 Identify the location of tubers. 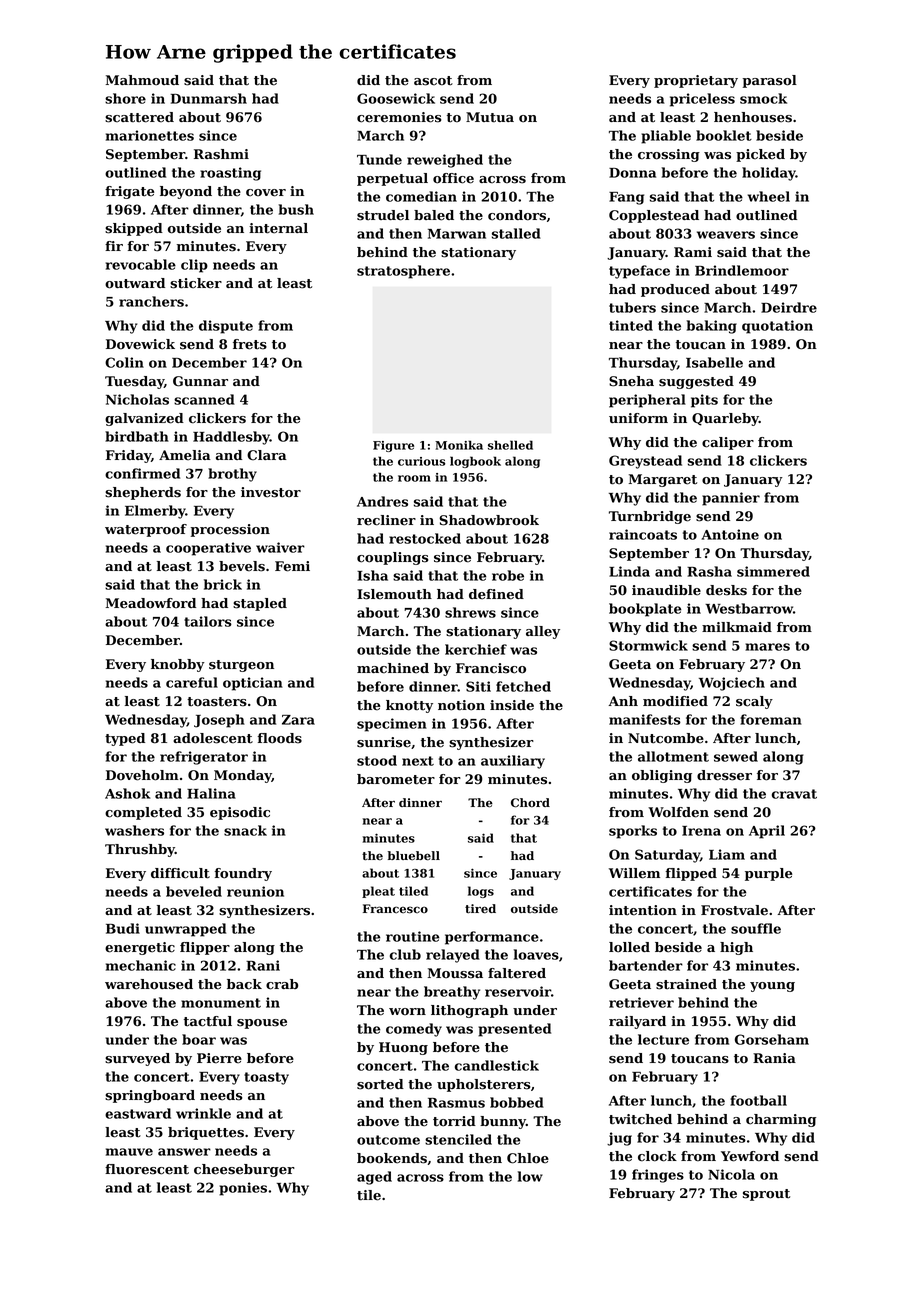
(632, 307).
